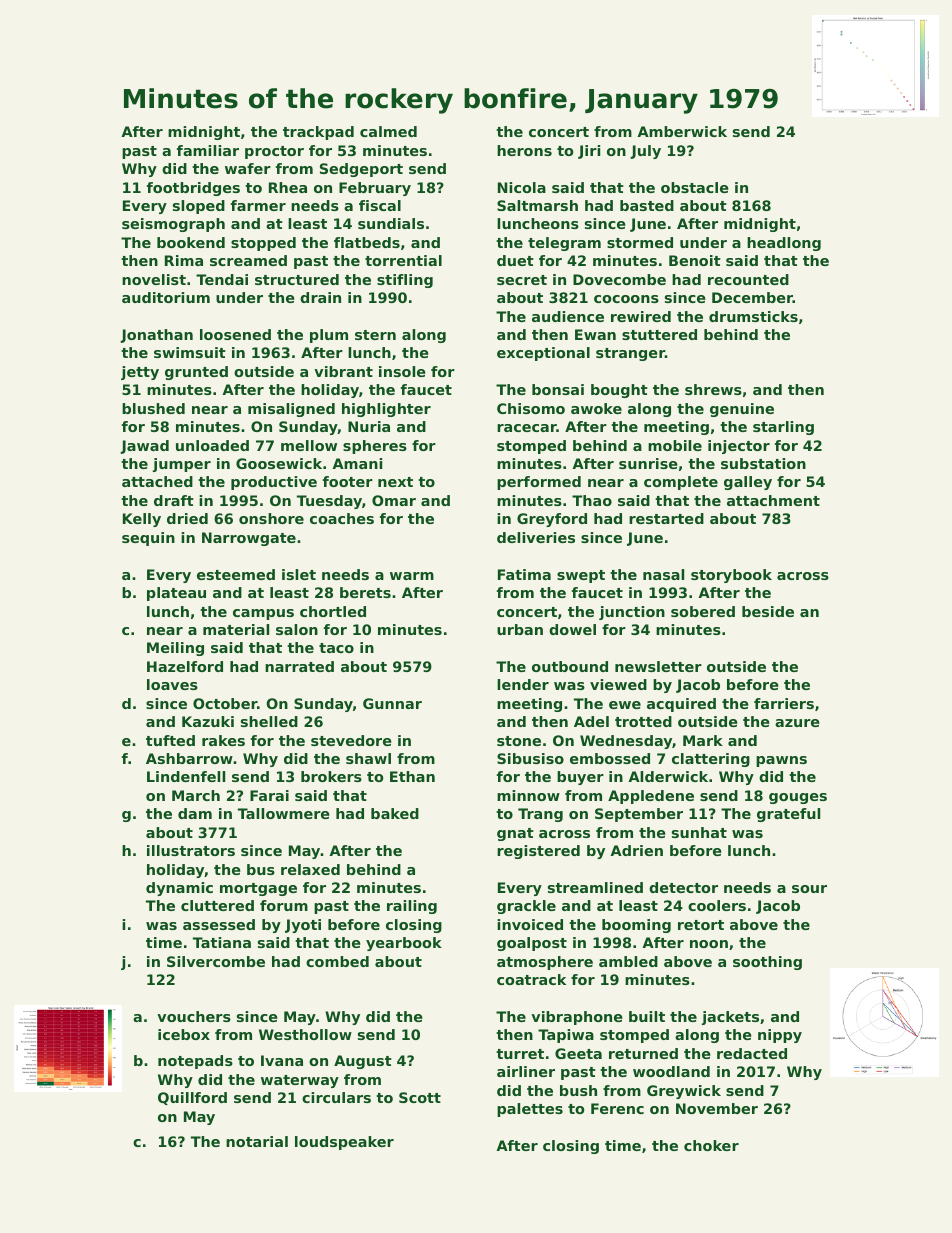 The image size is (952, 1233). What do you see at coordinates (520, 629) in the screenshot?
I see `urban` at bounding box center [520, 629].
